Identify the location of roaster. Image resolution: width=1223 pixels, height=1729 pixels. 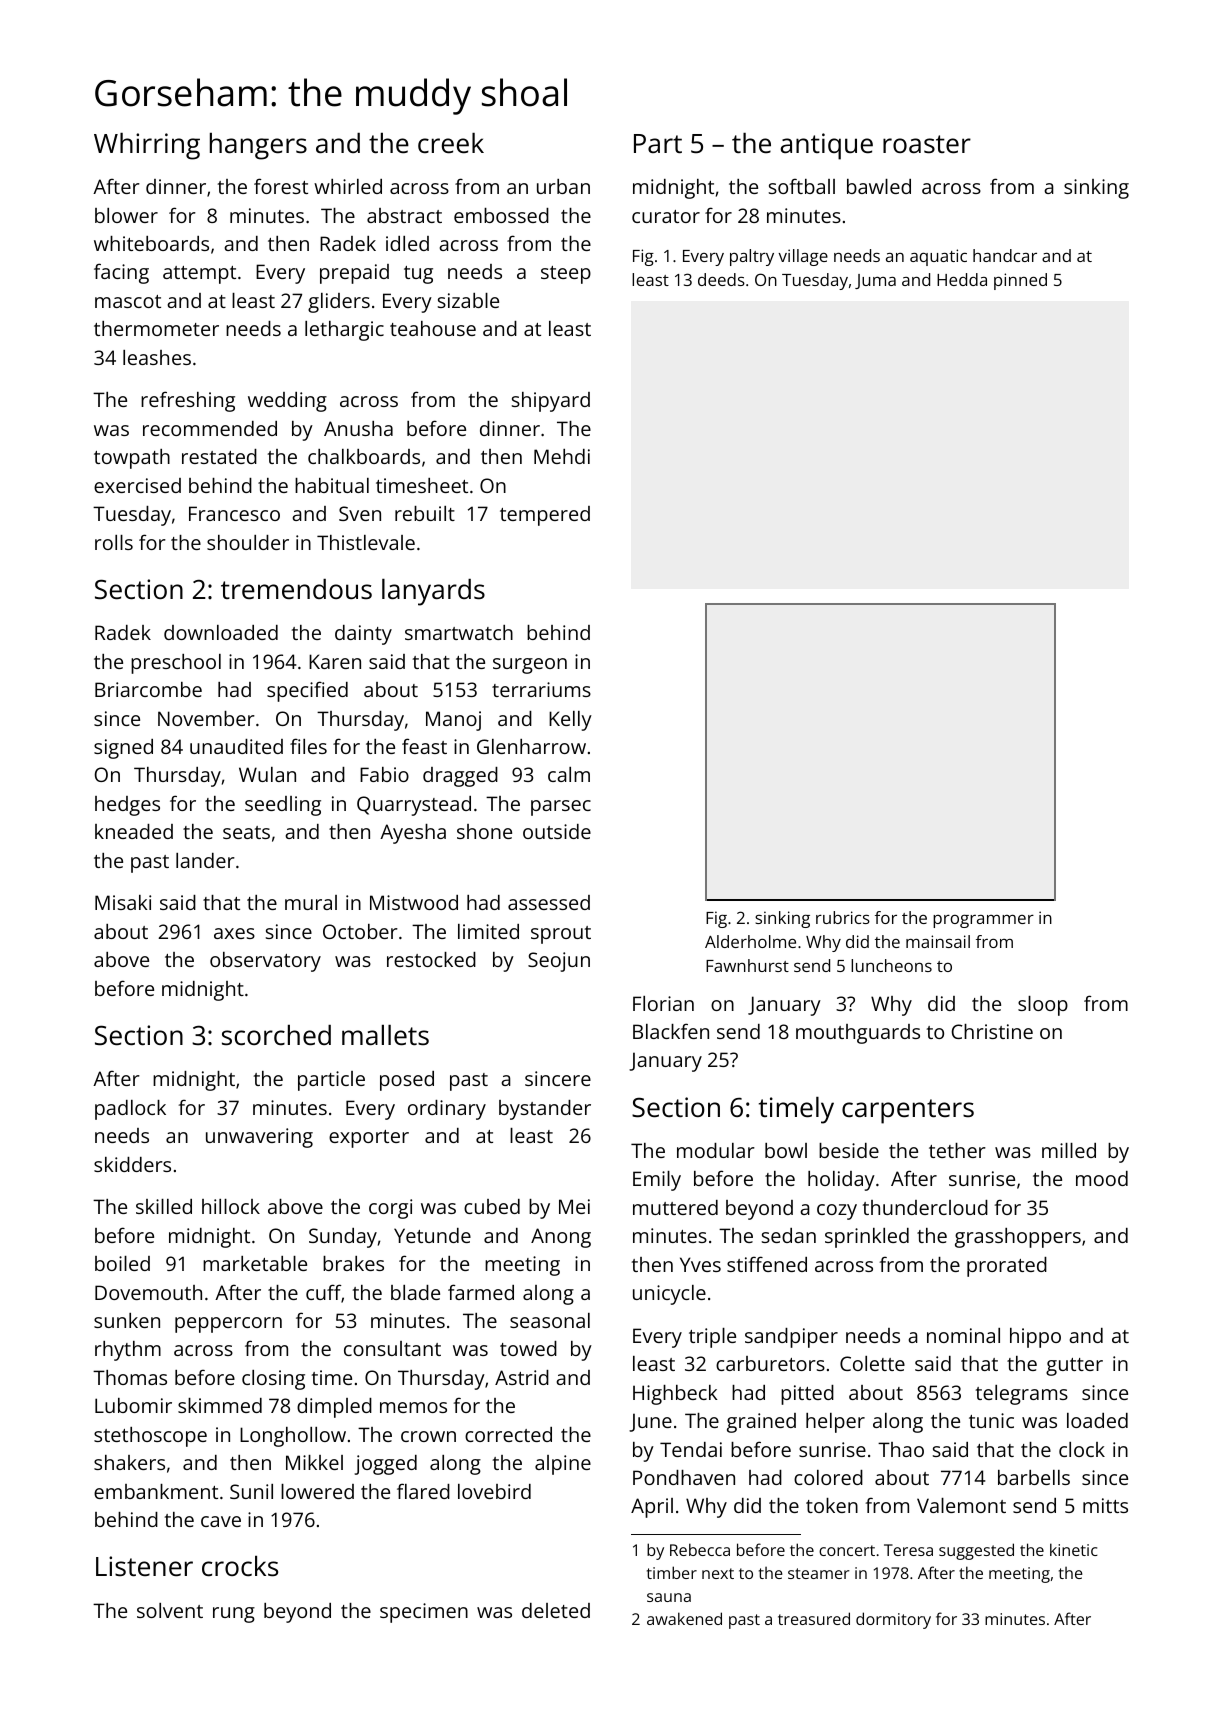
(927, 144).
